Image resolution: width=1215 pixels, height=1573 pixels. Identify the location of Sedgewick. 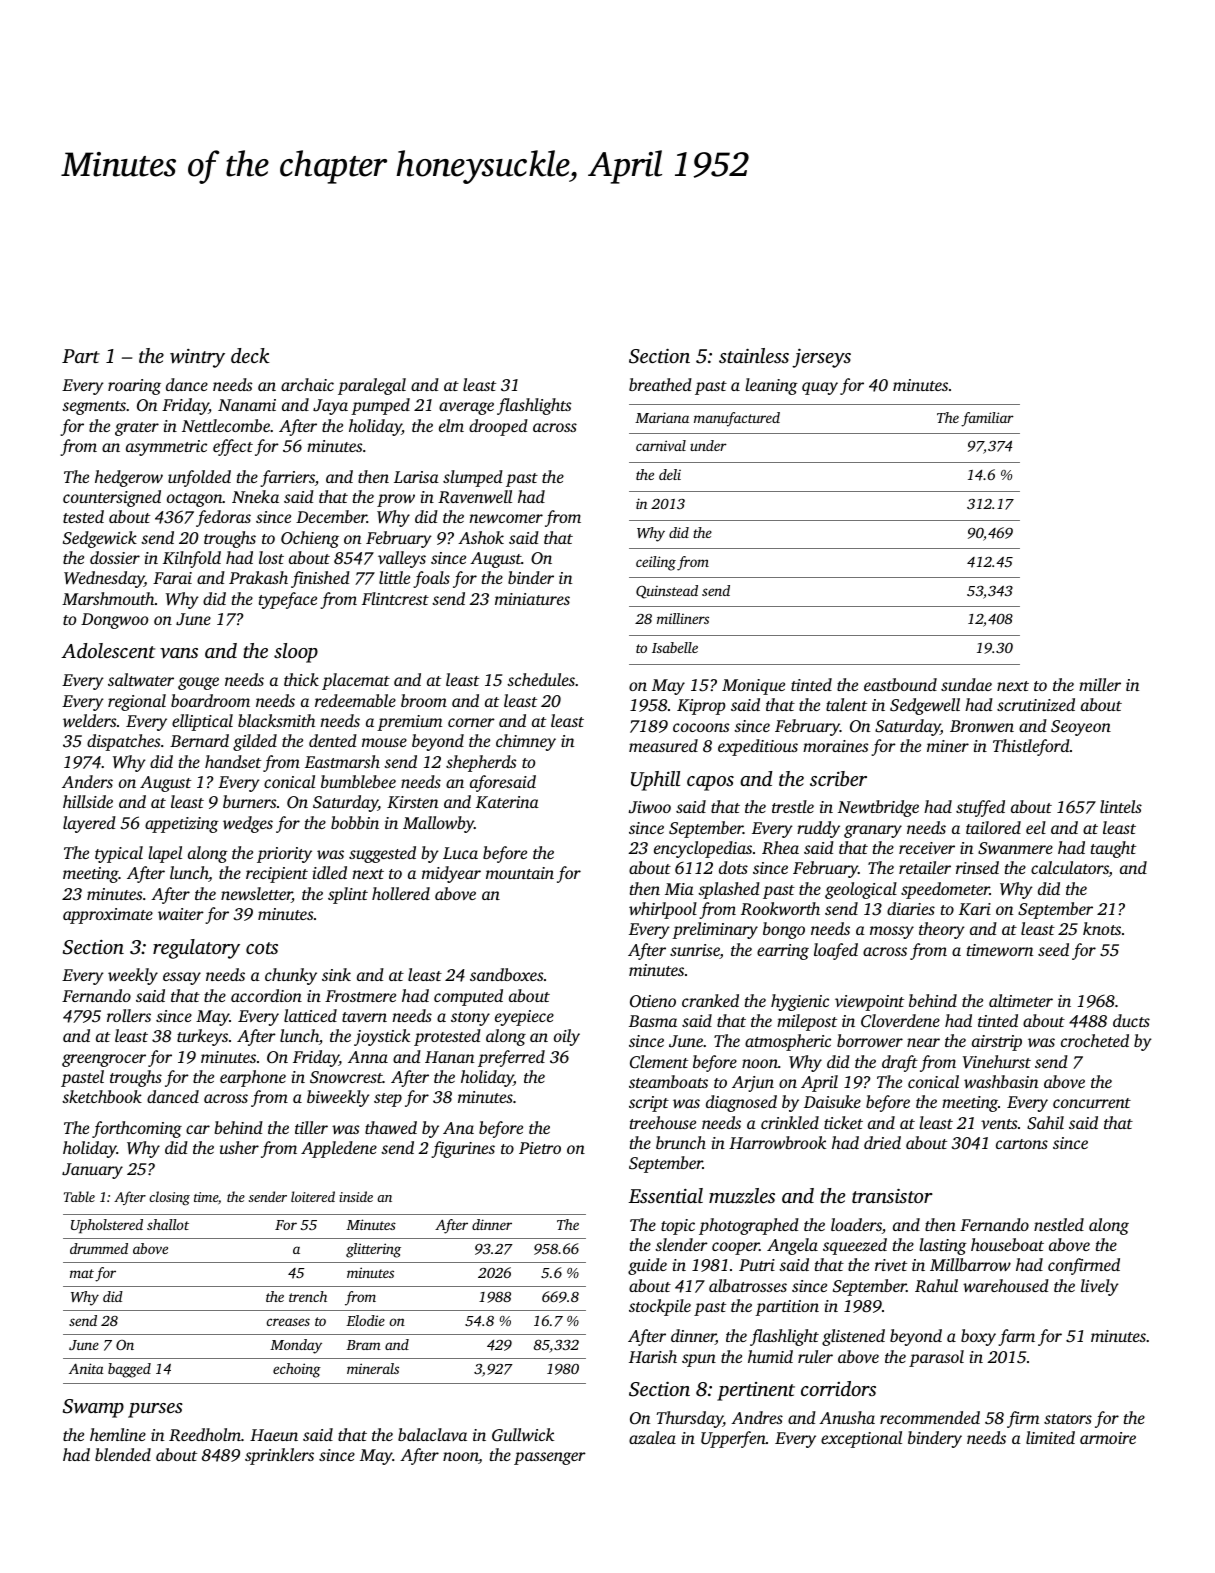
(100, 539).
